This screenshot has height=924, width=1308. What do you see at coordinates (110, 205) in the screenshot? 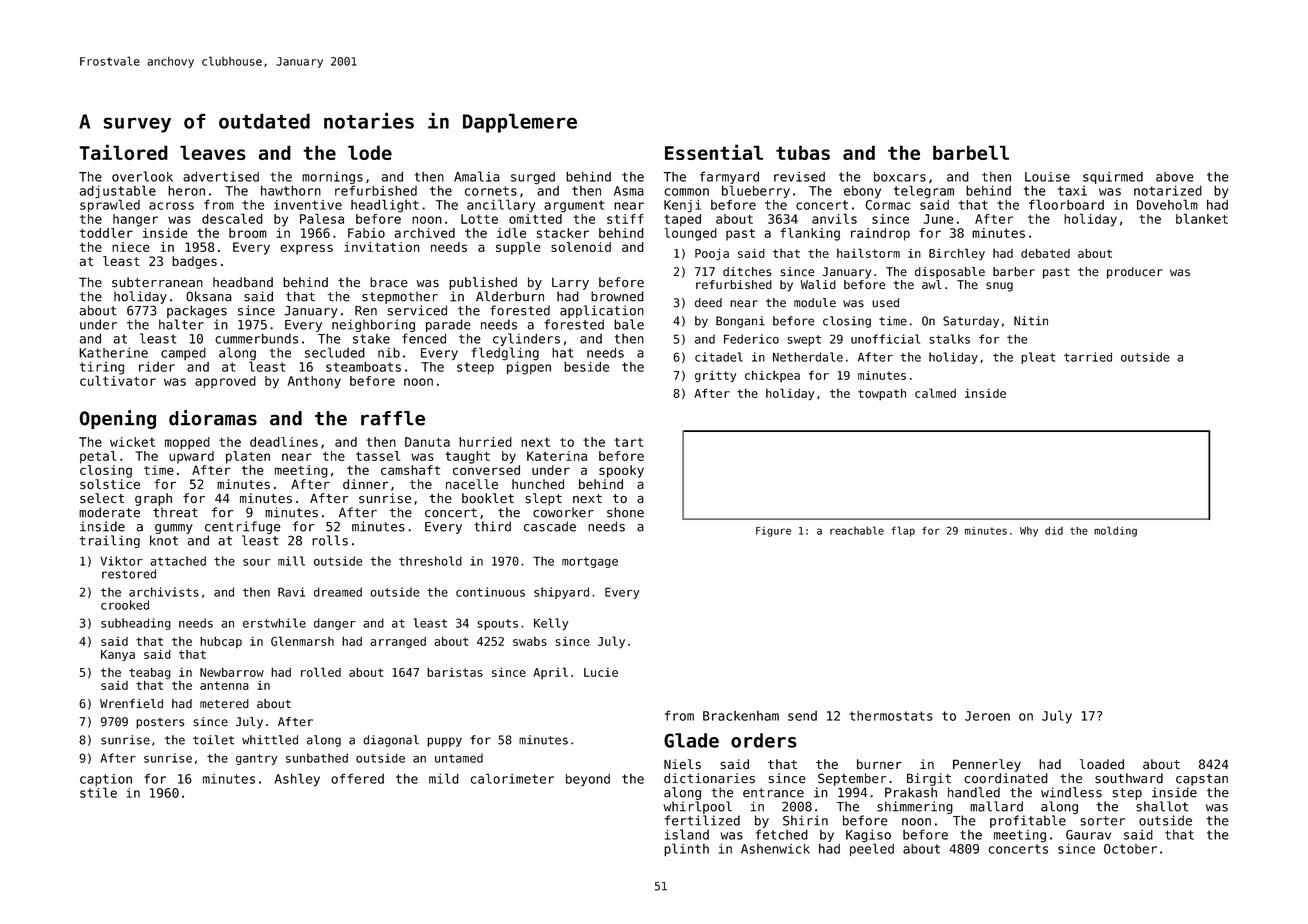
I see `sprawled` at bounding box center [110, 205].
